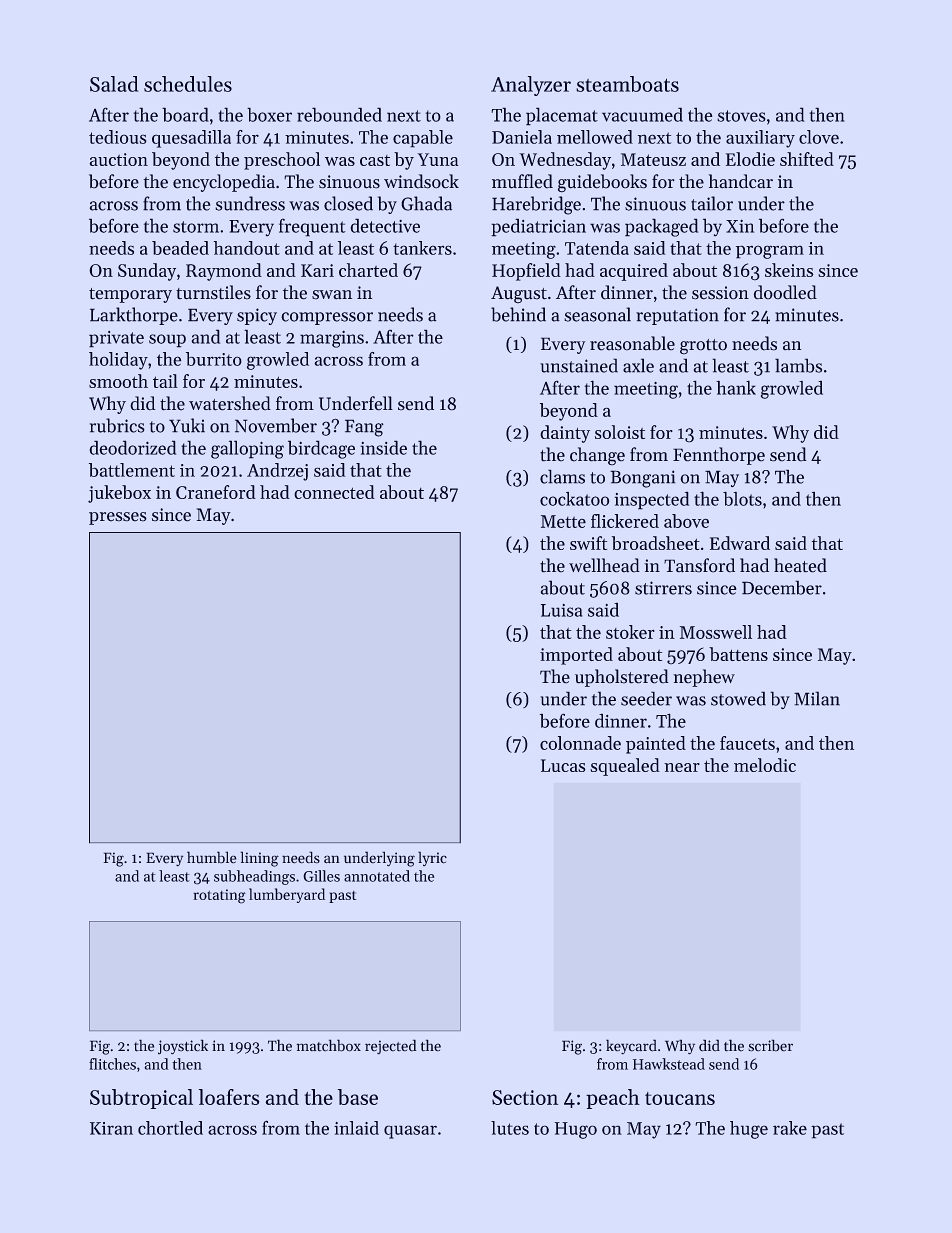 The width and height of the screenshot is (952, 1233). What do you see at coordinates (790, 1128) in the screenshot?
I see `rake` at bounding box center [790, 1128].
